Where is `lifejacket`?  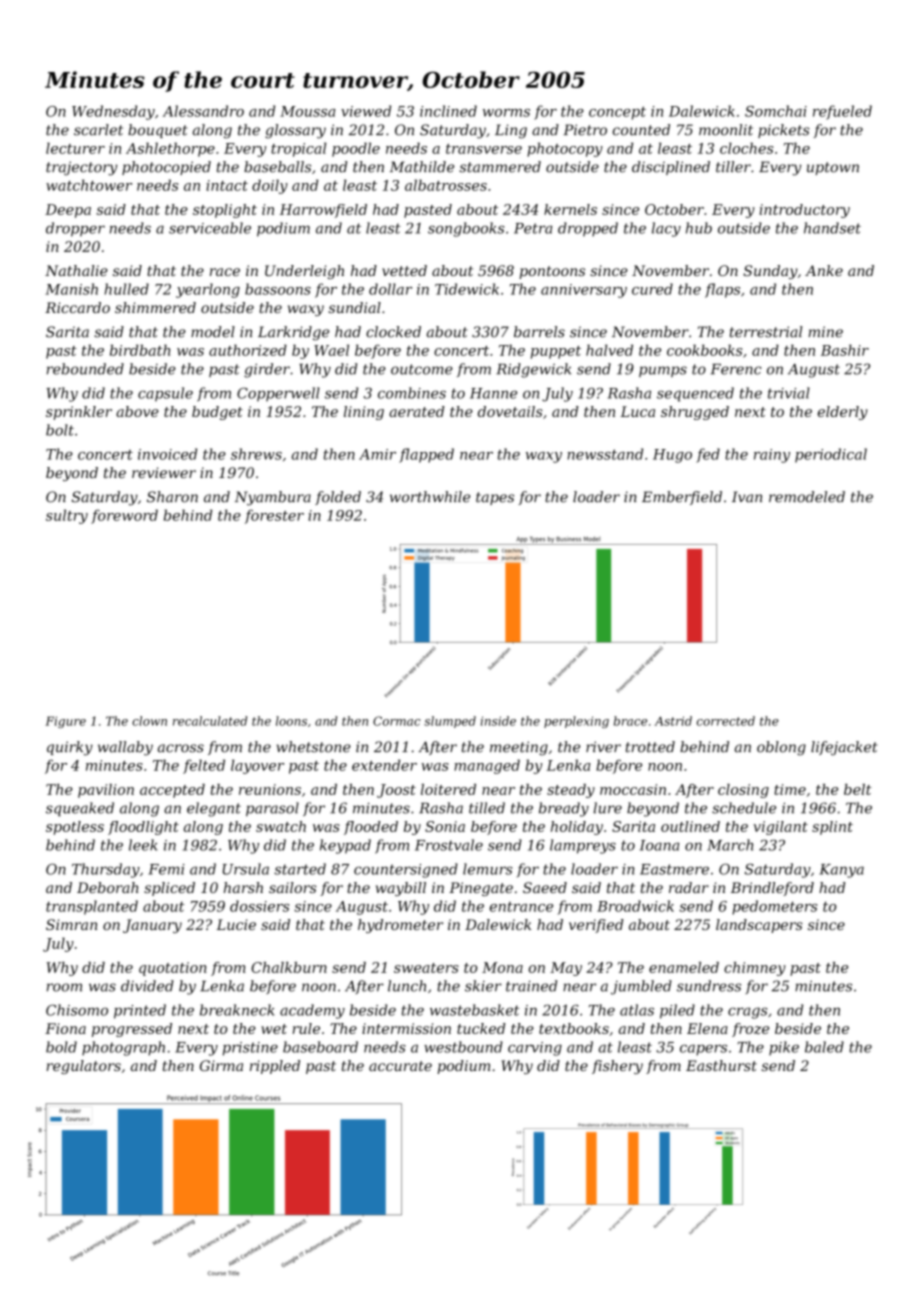
lifejacket is located at coordinates (844, 748).
